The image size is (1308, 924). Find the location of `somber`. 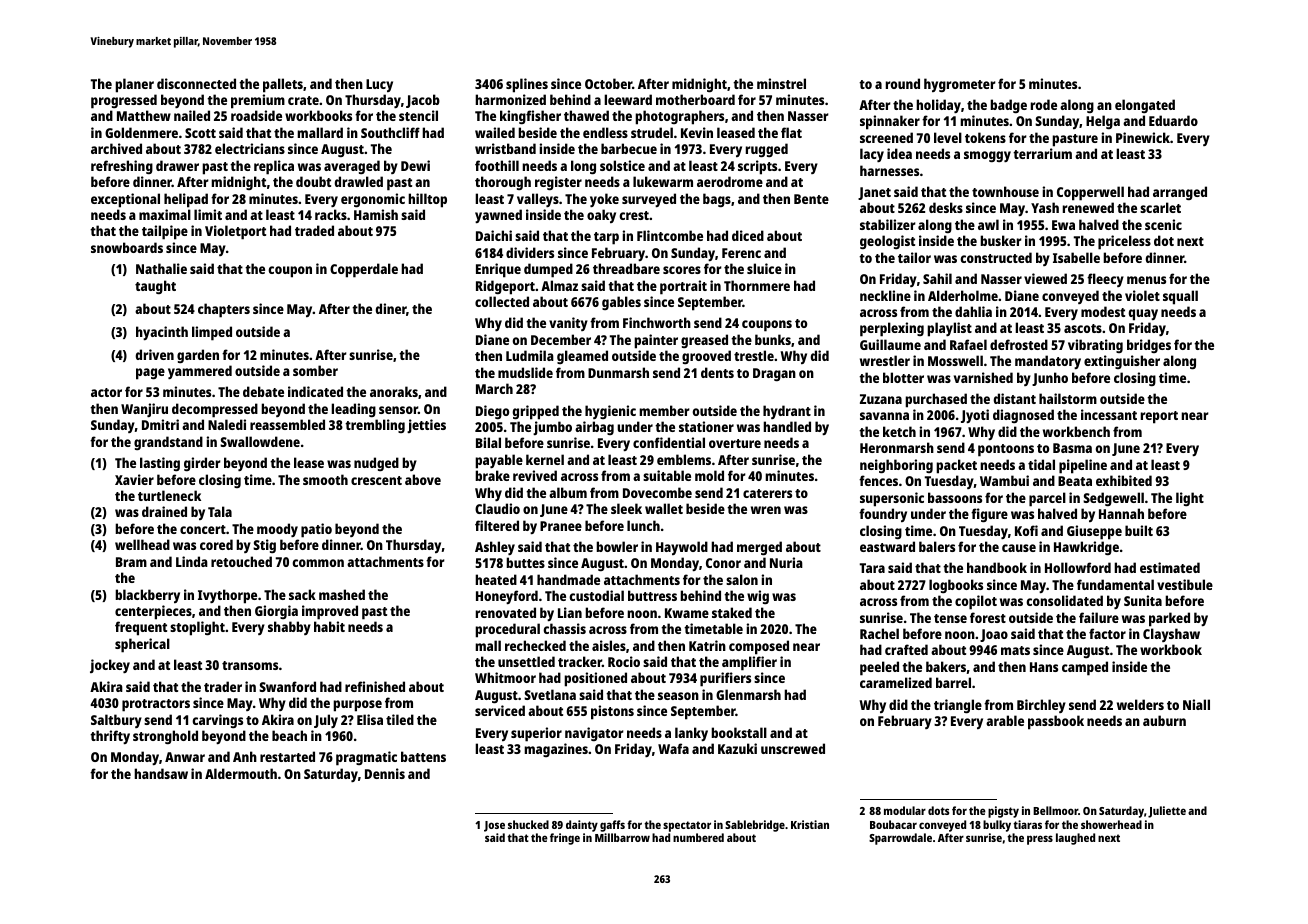

somber is located at coordinates (315, 370).
